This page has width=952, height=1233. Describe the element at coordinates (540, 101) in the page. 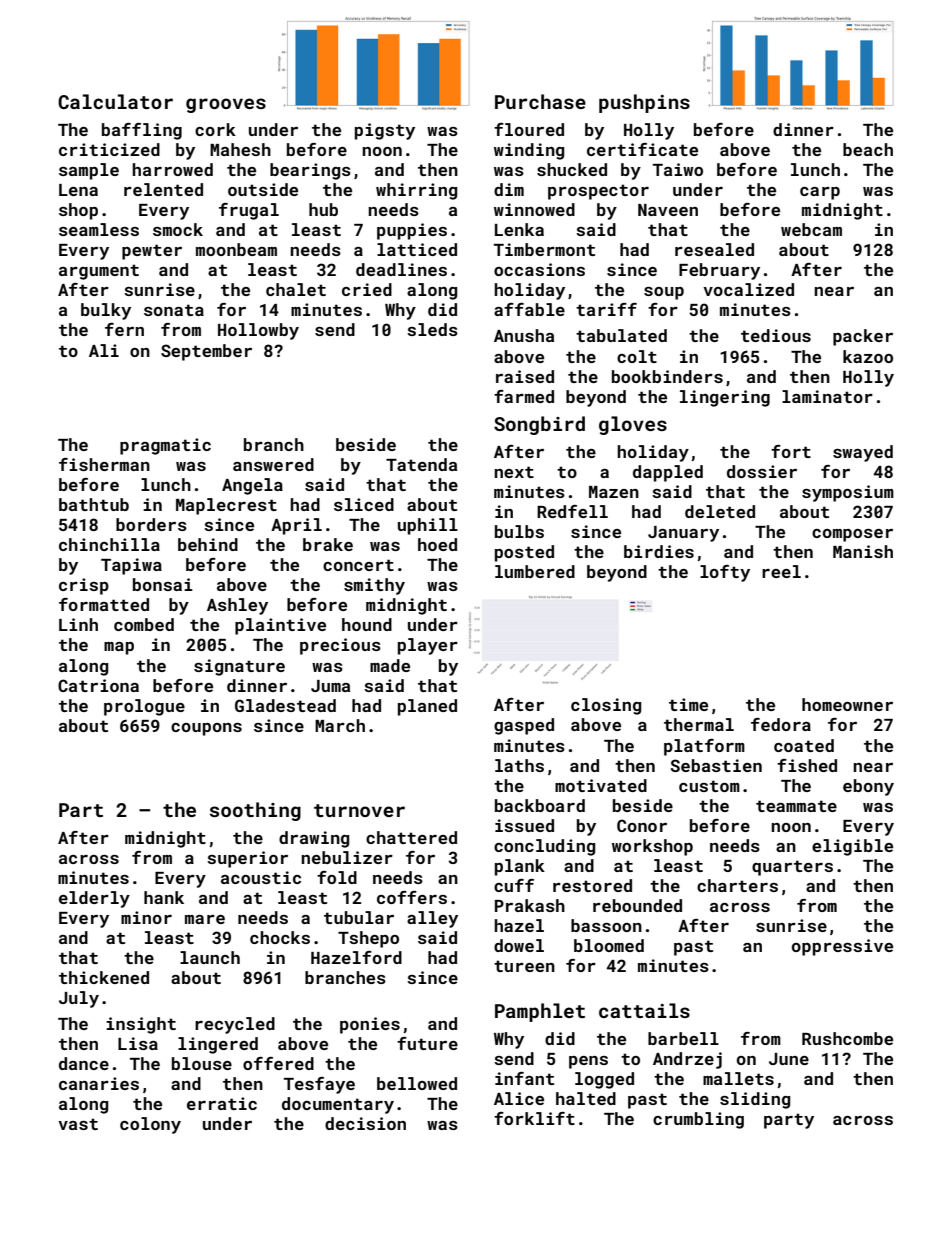

I see `Purchase` at that location.
